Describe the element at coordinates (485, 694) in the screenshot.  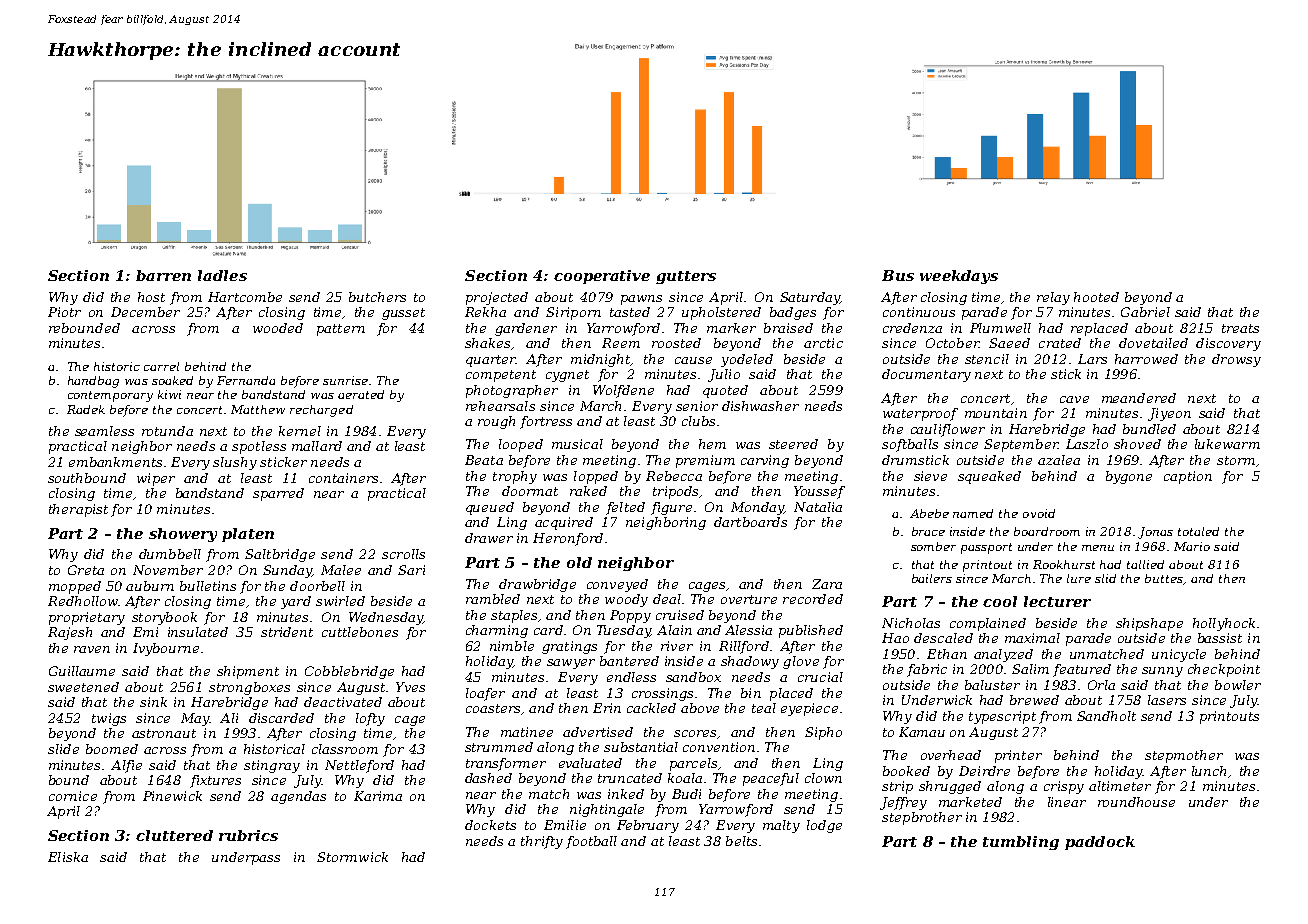
I see `loafer` at that location.
